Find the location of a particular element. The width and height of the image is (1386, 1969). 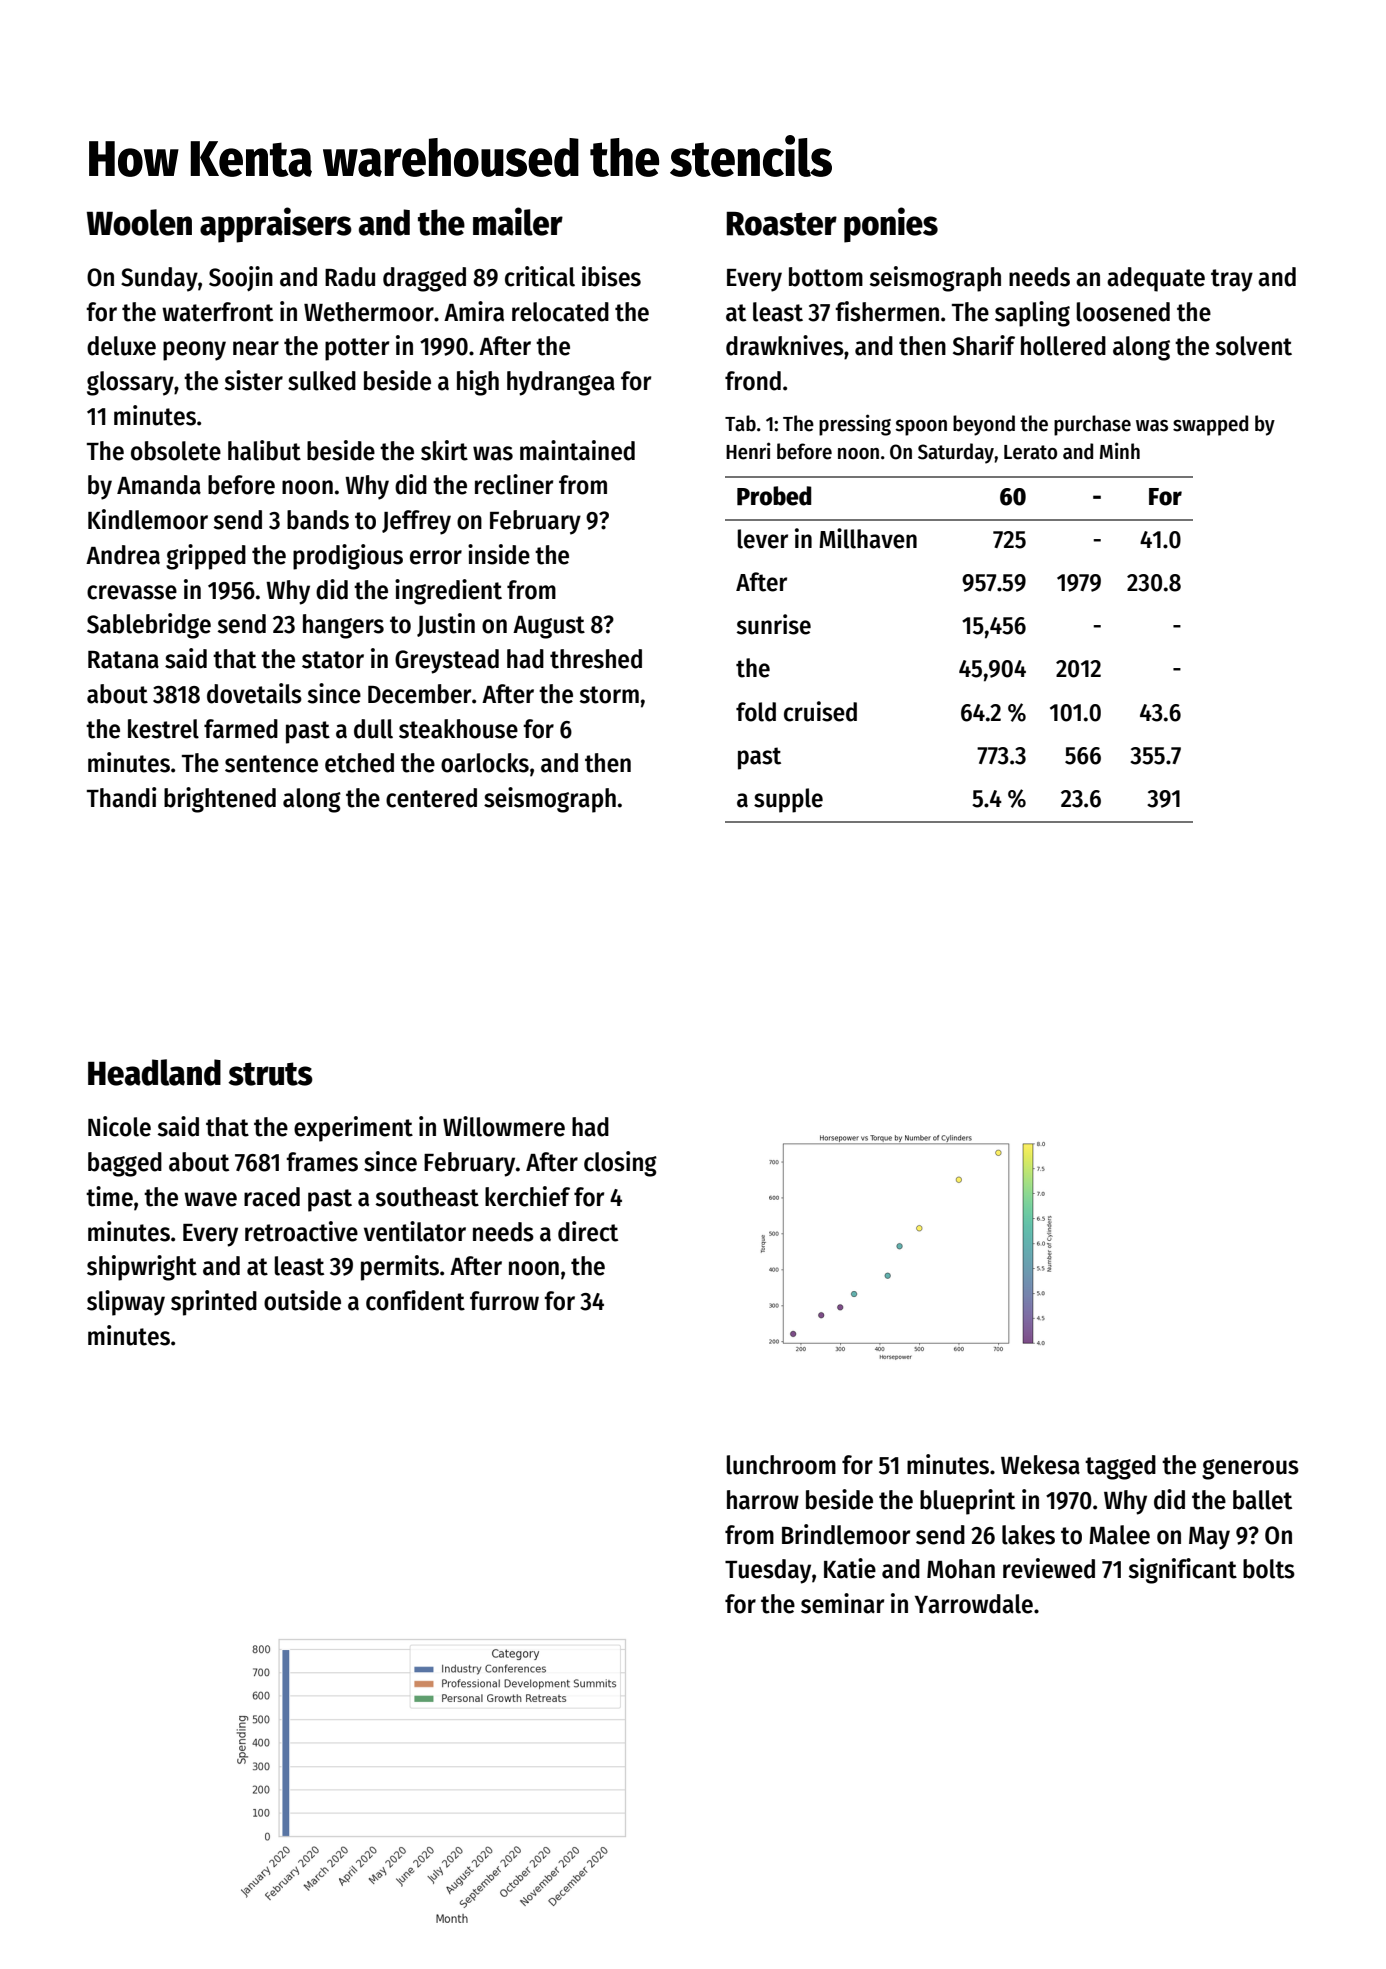

generous is located at coordinates (1250, 1469).
